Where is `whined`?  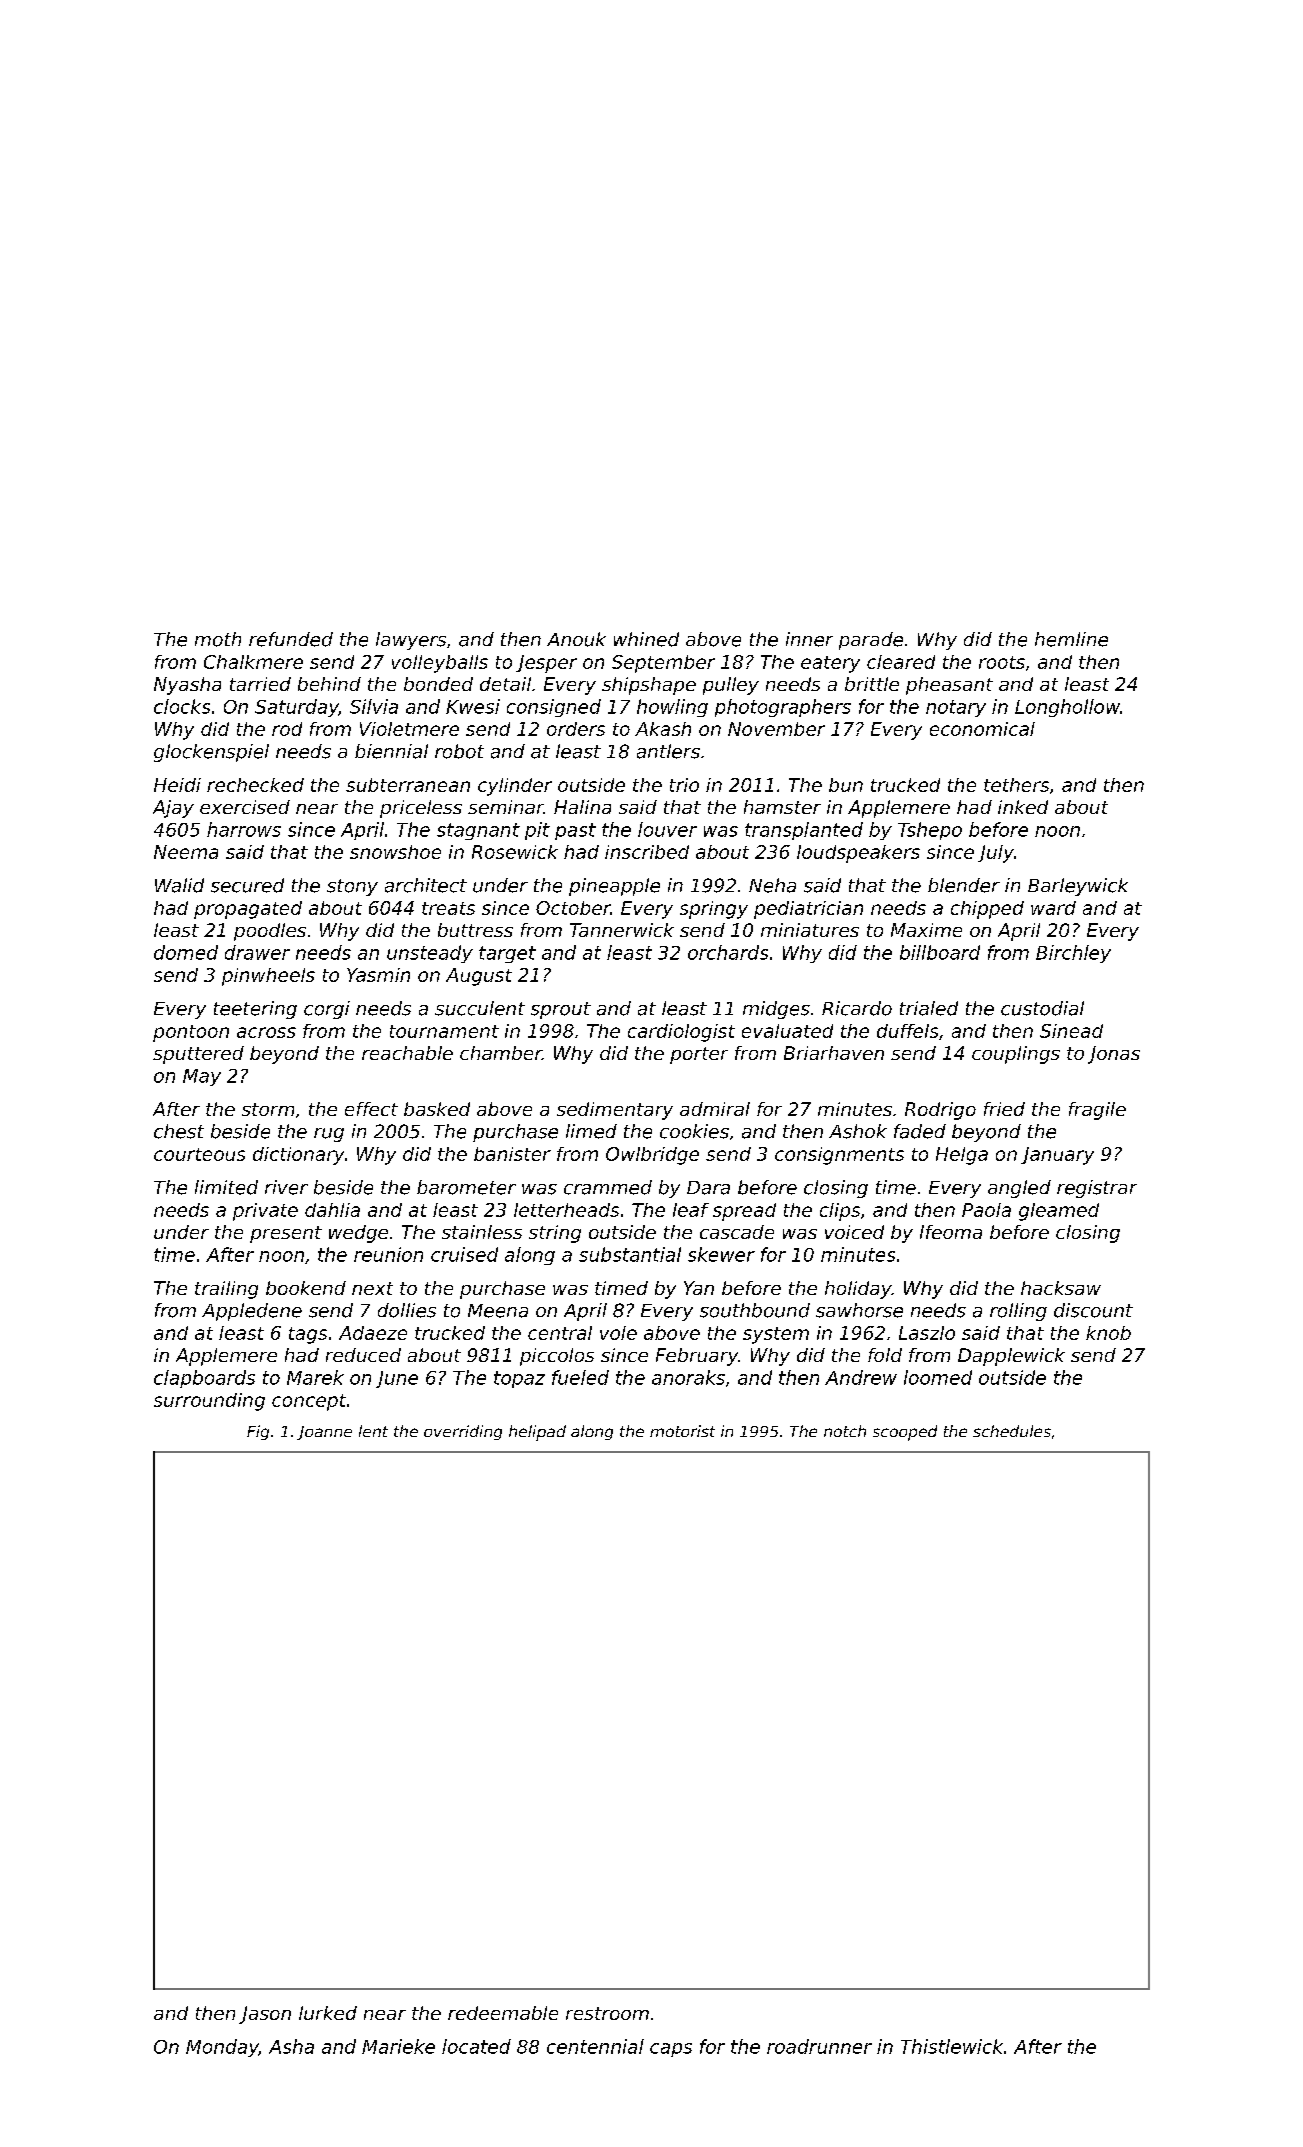
whined is located at coordinates (646, 639).
